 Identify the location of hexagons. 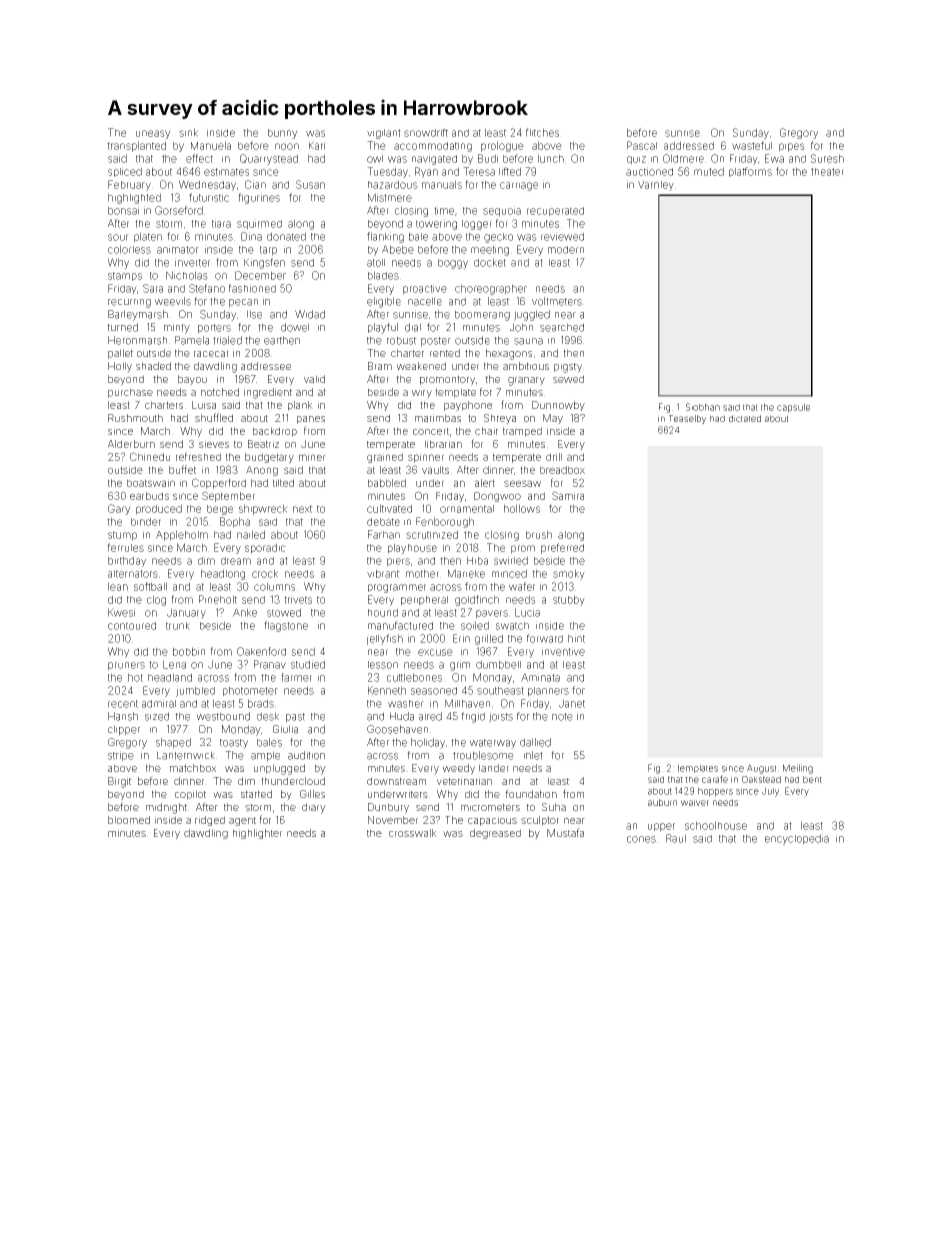
(509, 354).
